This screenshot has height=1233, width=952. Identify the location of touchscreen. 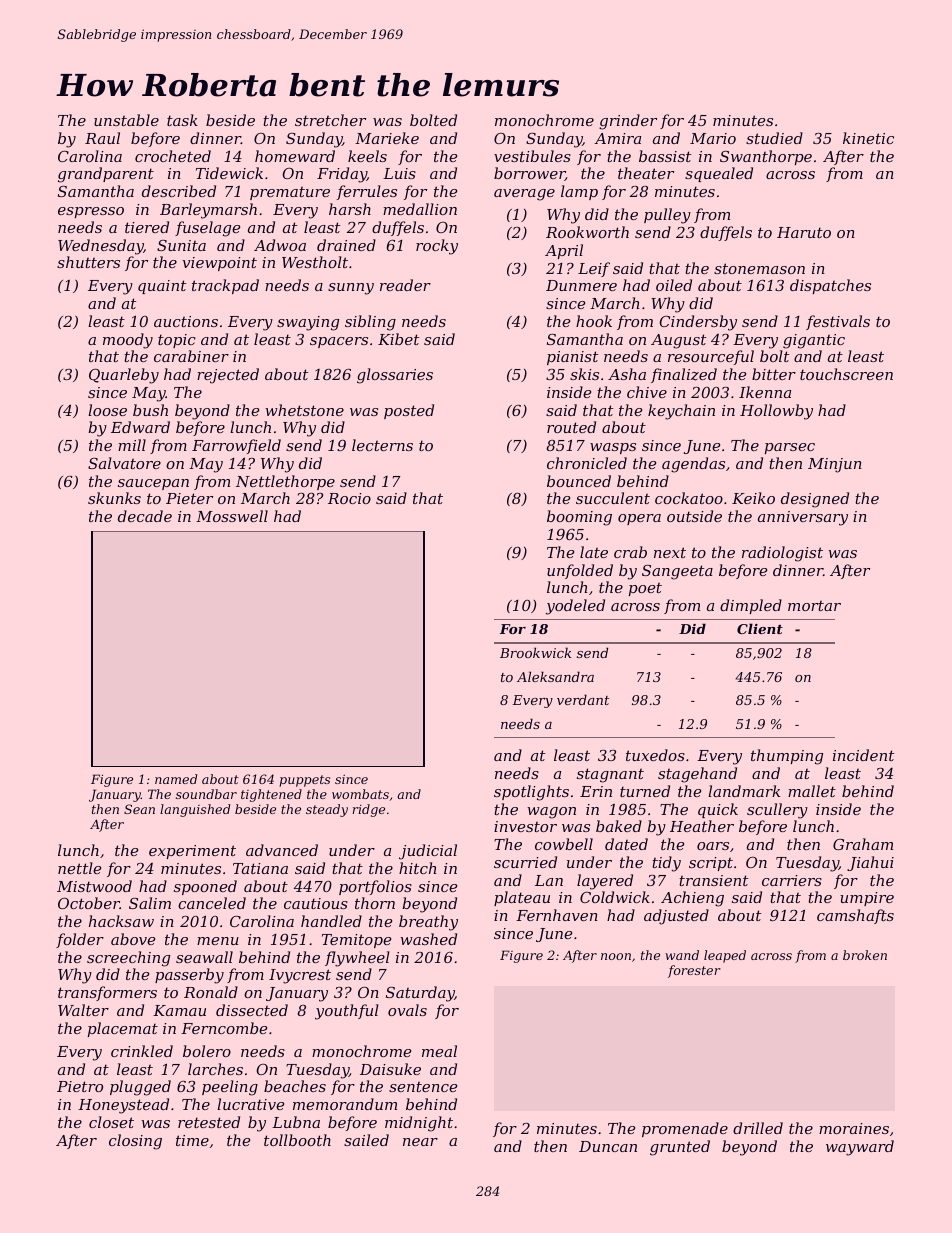
(846, 374).
